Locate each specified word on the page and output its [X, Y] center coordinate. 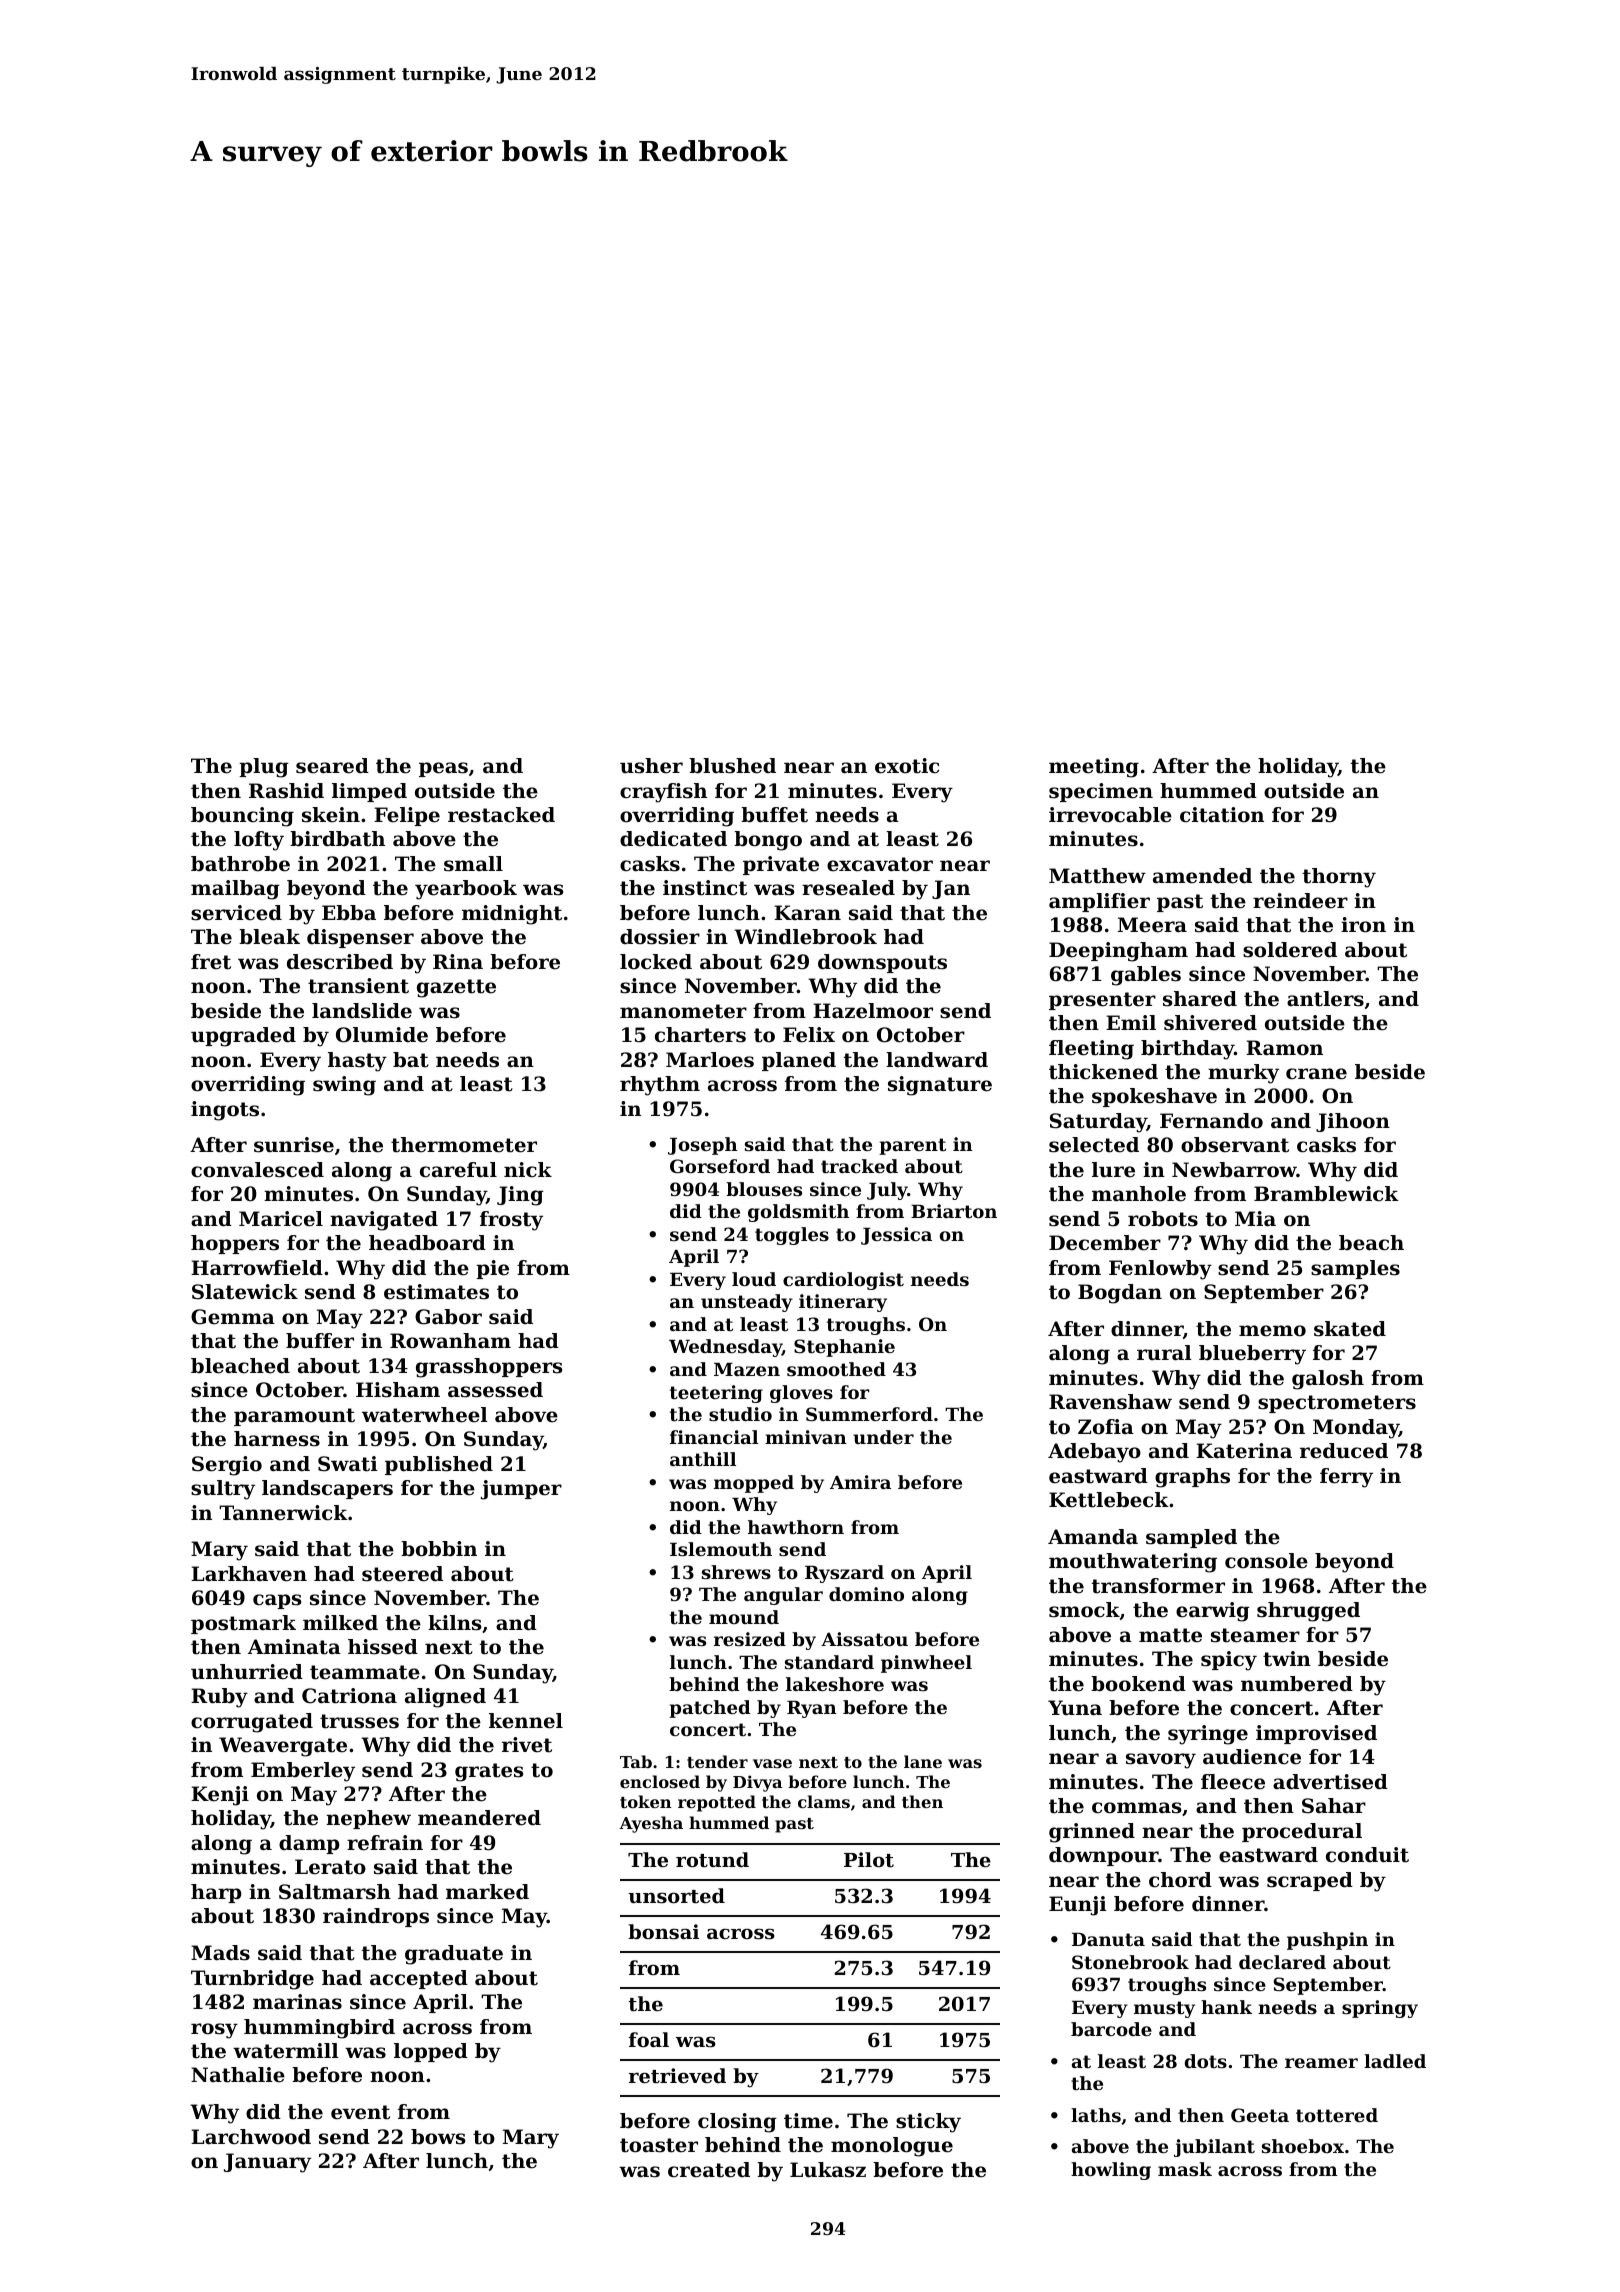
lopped [431, 2052]
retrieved [677, 2076]
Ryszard [844, 1574]
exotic [907, 766]
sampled [1191, 1538]
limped [369, 792]
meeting [1094, 768]
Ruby [219, 1698]
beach [1371, 1243]
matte [1170, 1635]
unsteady [747, 1303]
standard [829, 1662]
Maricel [281, 1219]
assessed [495, 1390]
